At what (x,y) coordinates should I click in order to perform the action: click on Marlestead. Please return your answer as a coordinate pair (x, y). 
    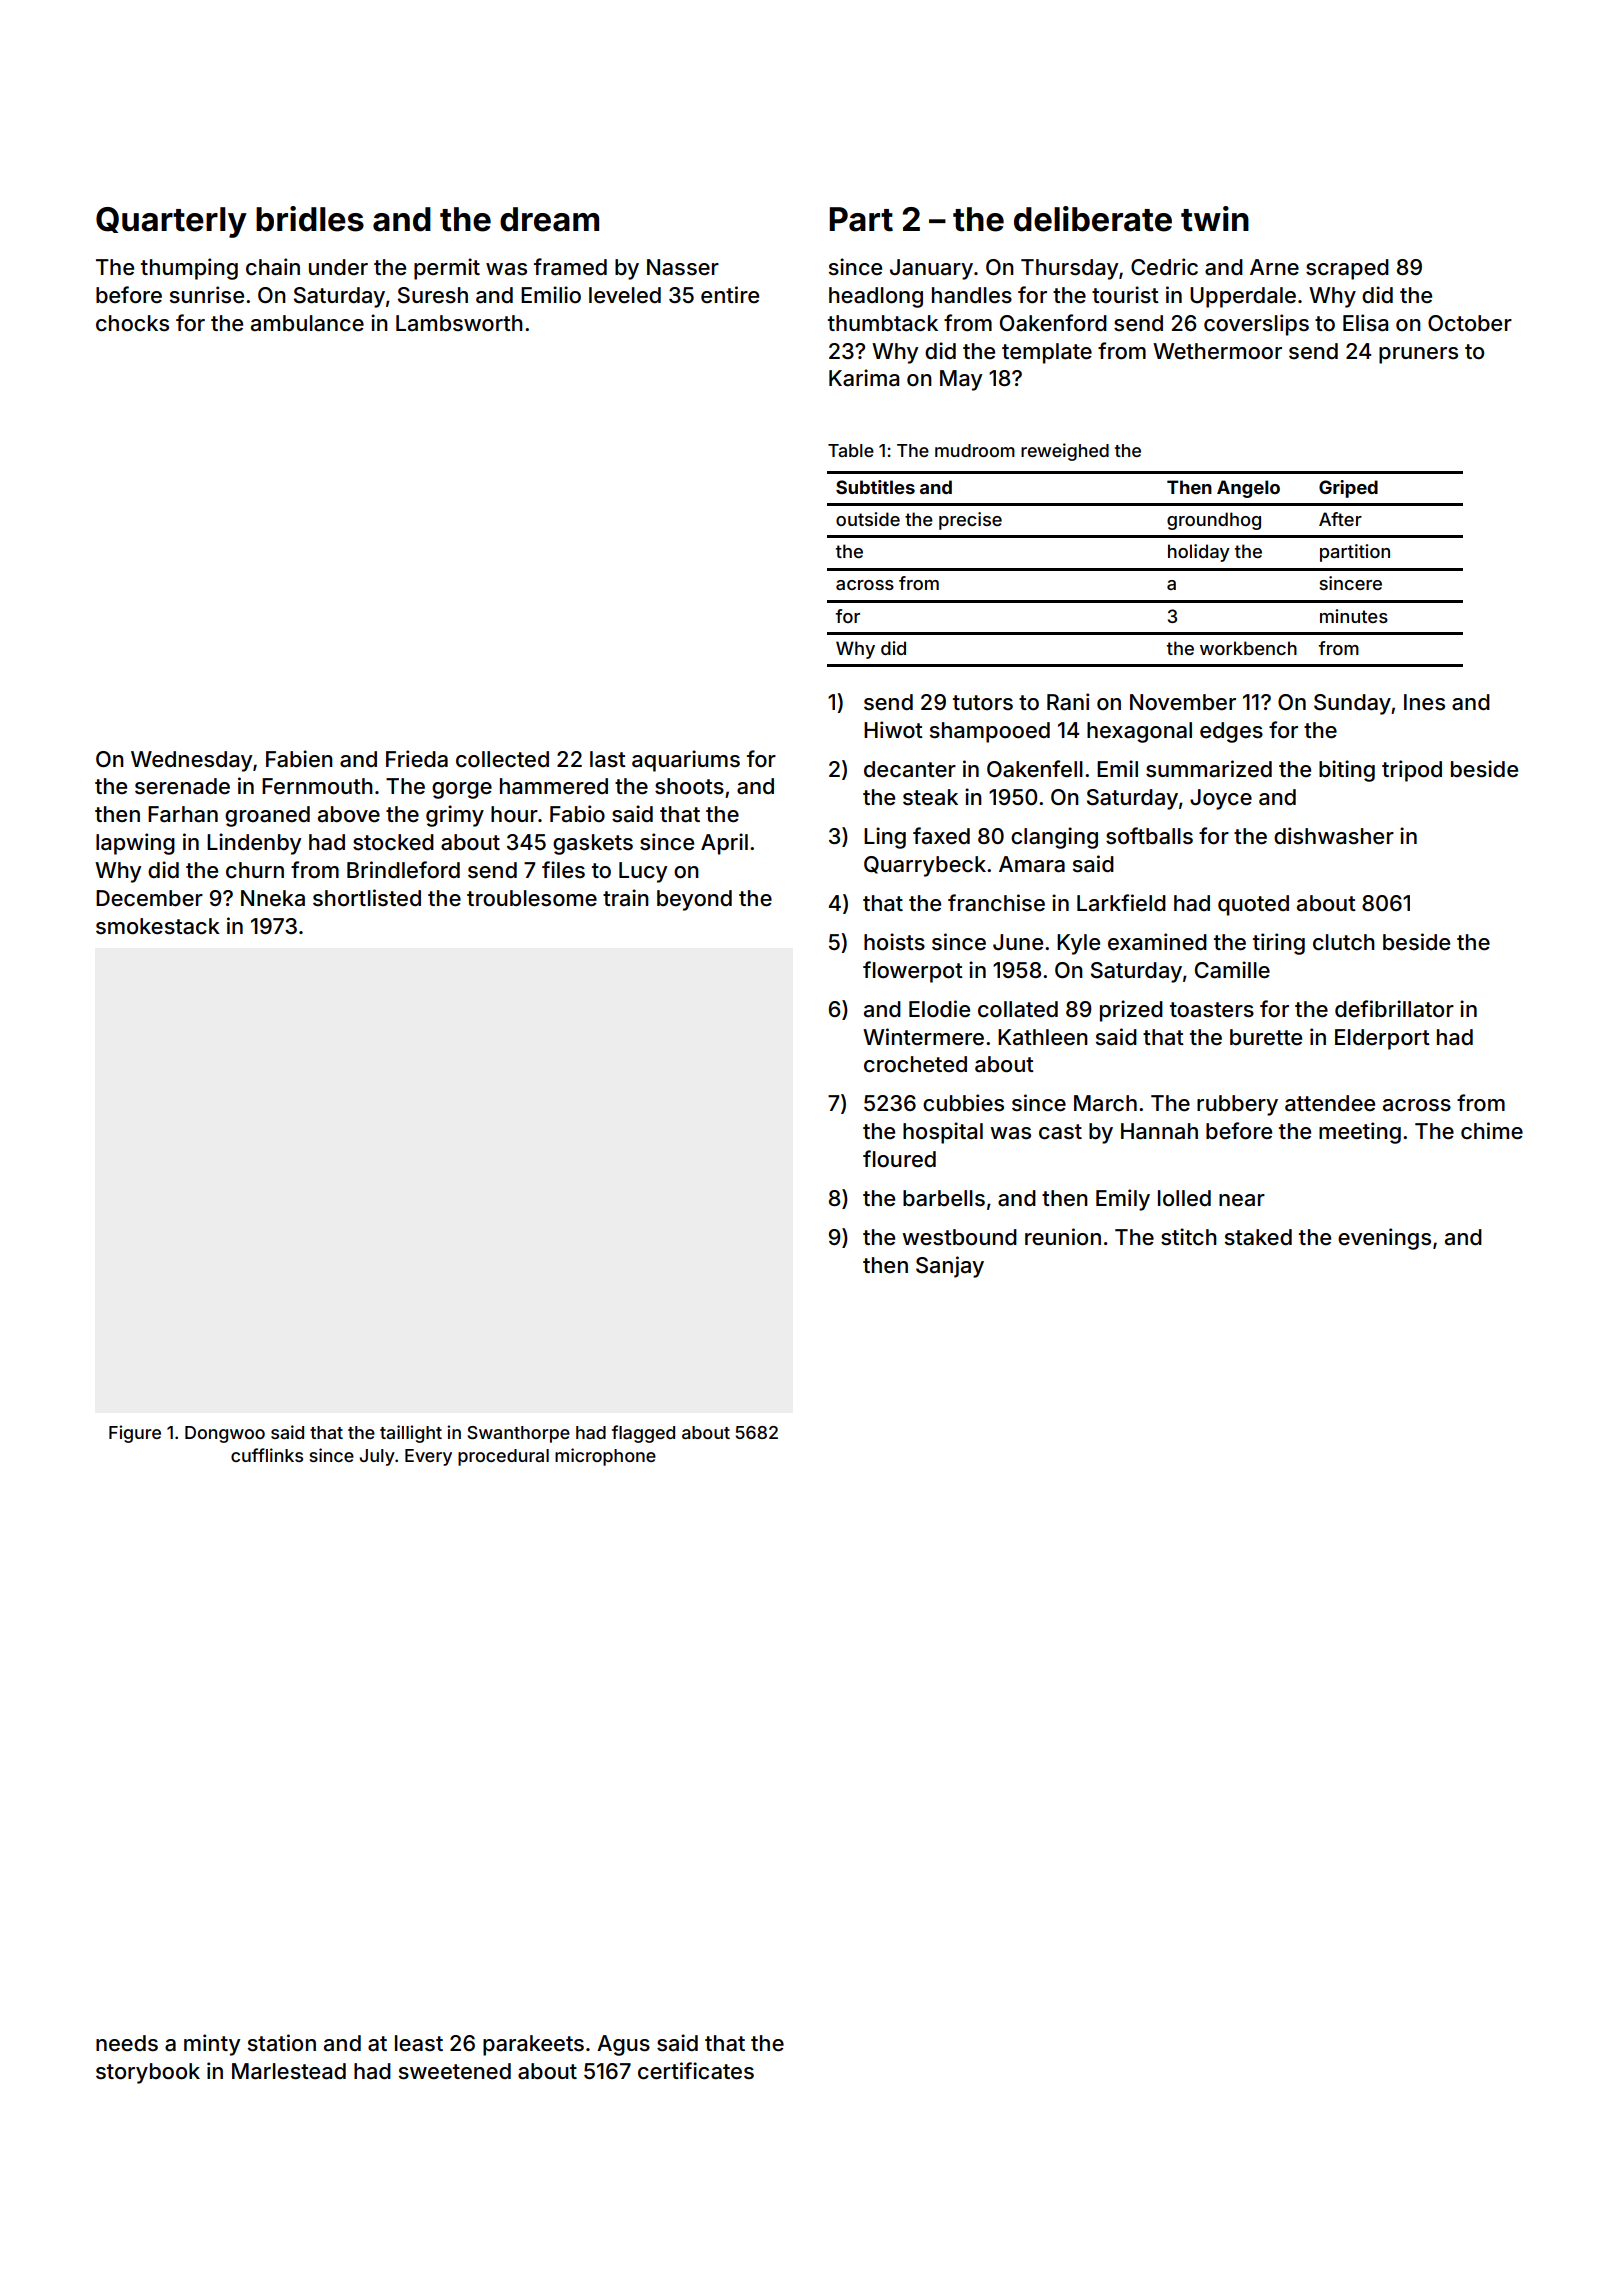
    Looking at the image, I should click on (289, 2071).
